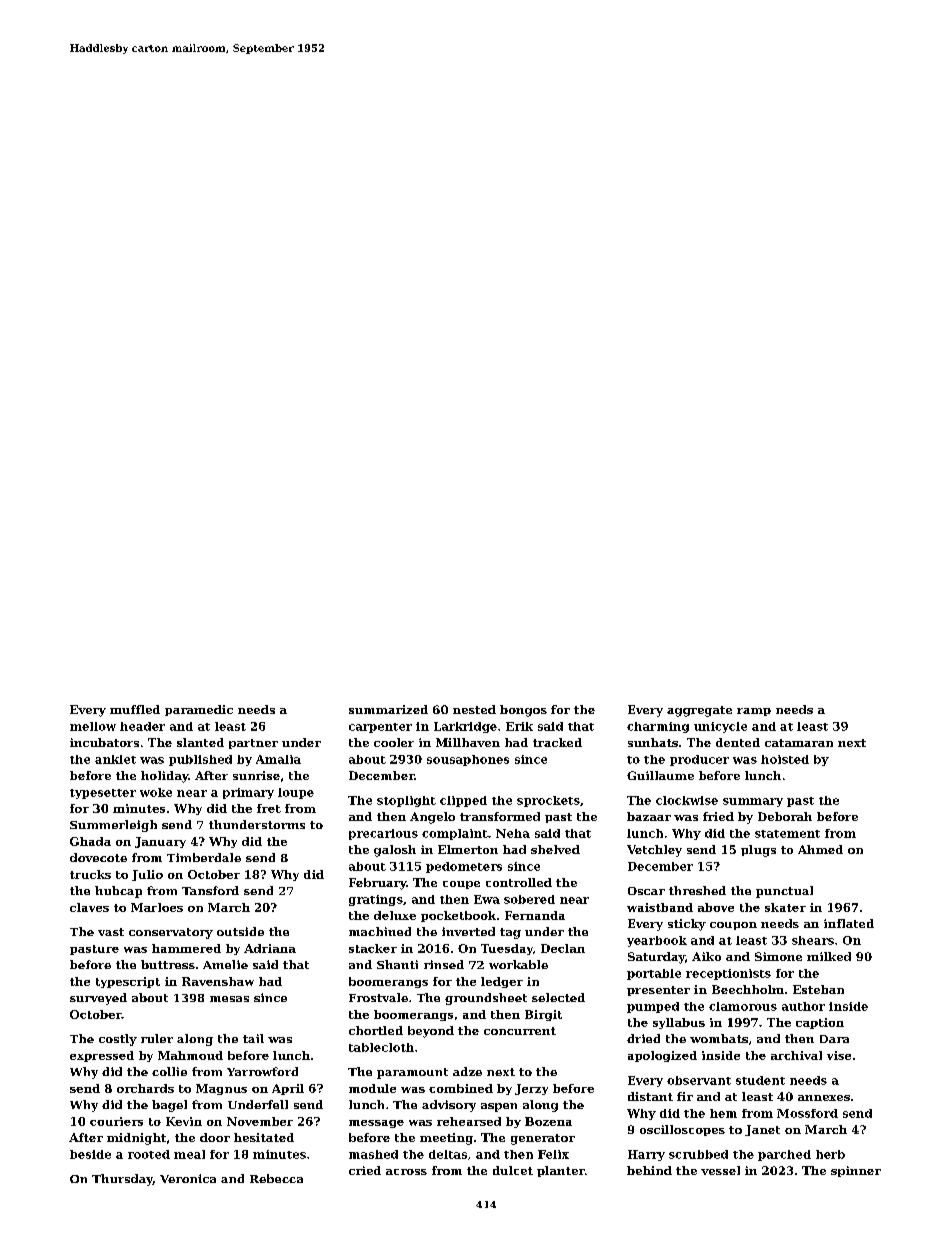  What do you see at coordinates (135, 709) in the page?
I see `muffled` at bounding box center [135, 709].
